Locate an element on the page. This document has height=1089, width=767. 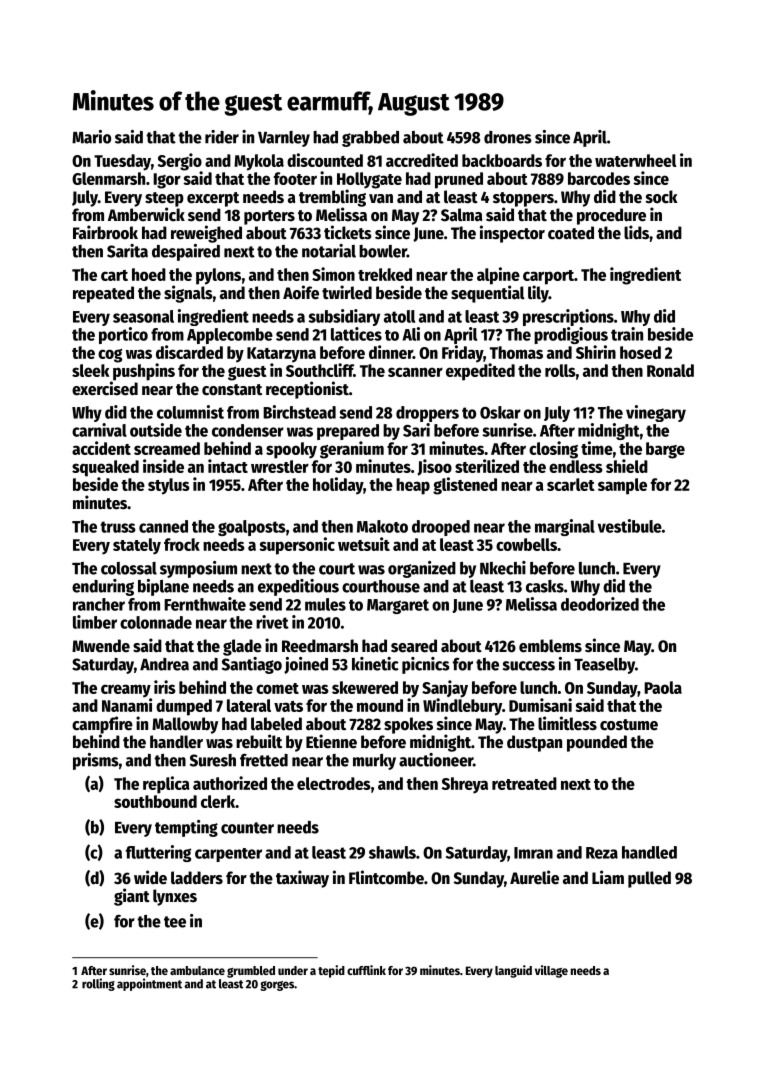
cufflink is located at coordinates (366, 970).
